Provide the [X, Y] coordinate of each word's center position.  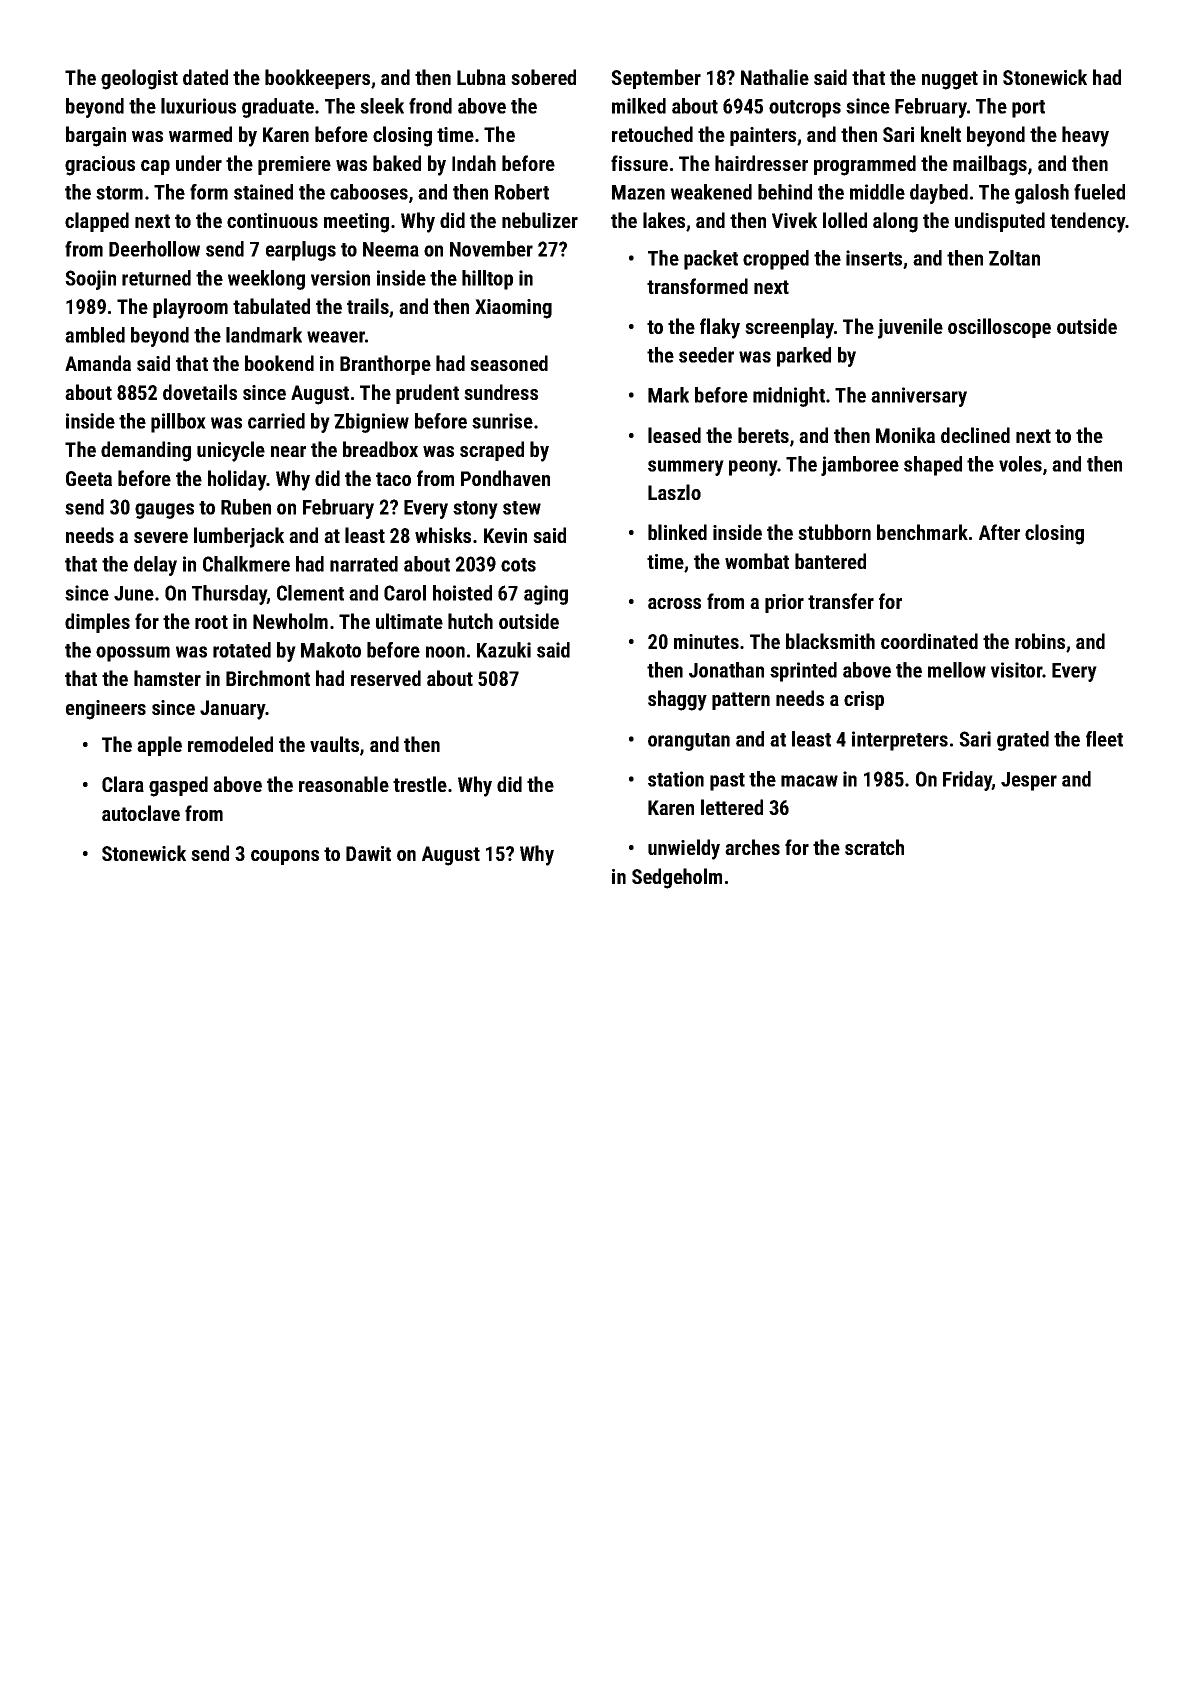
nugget [950, 80]
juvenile [910, 328]
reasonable [344, 784]
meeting [356, 223]
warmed [200, 134]
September [656, 79]
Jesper [1029, 781]
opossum [133, 654]
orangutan [689, 742]
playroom [190, 308]
